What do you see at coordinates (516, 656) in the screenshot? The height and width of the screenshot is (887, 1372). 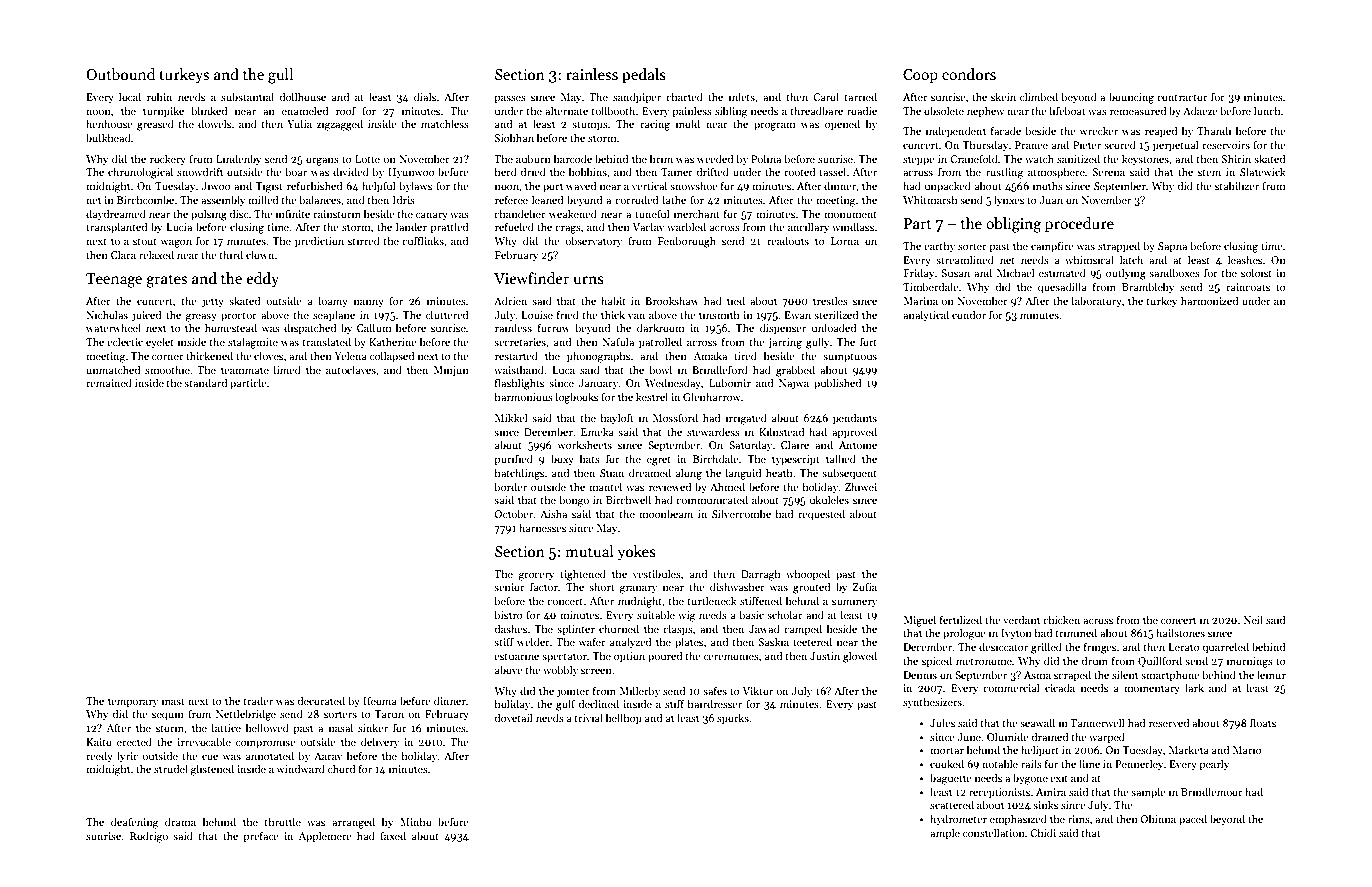 I see `estuarine` at bounding box center [516, 656].
